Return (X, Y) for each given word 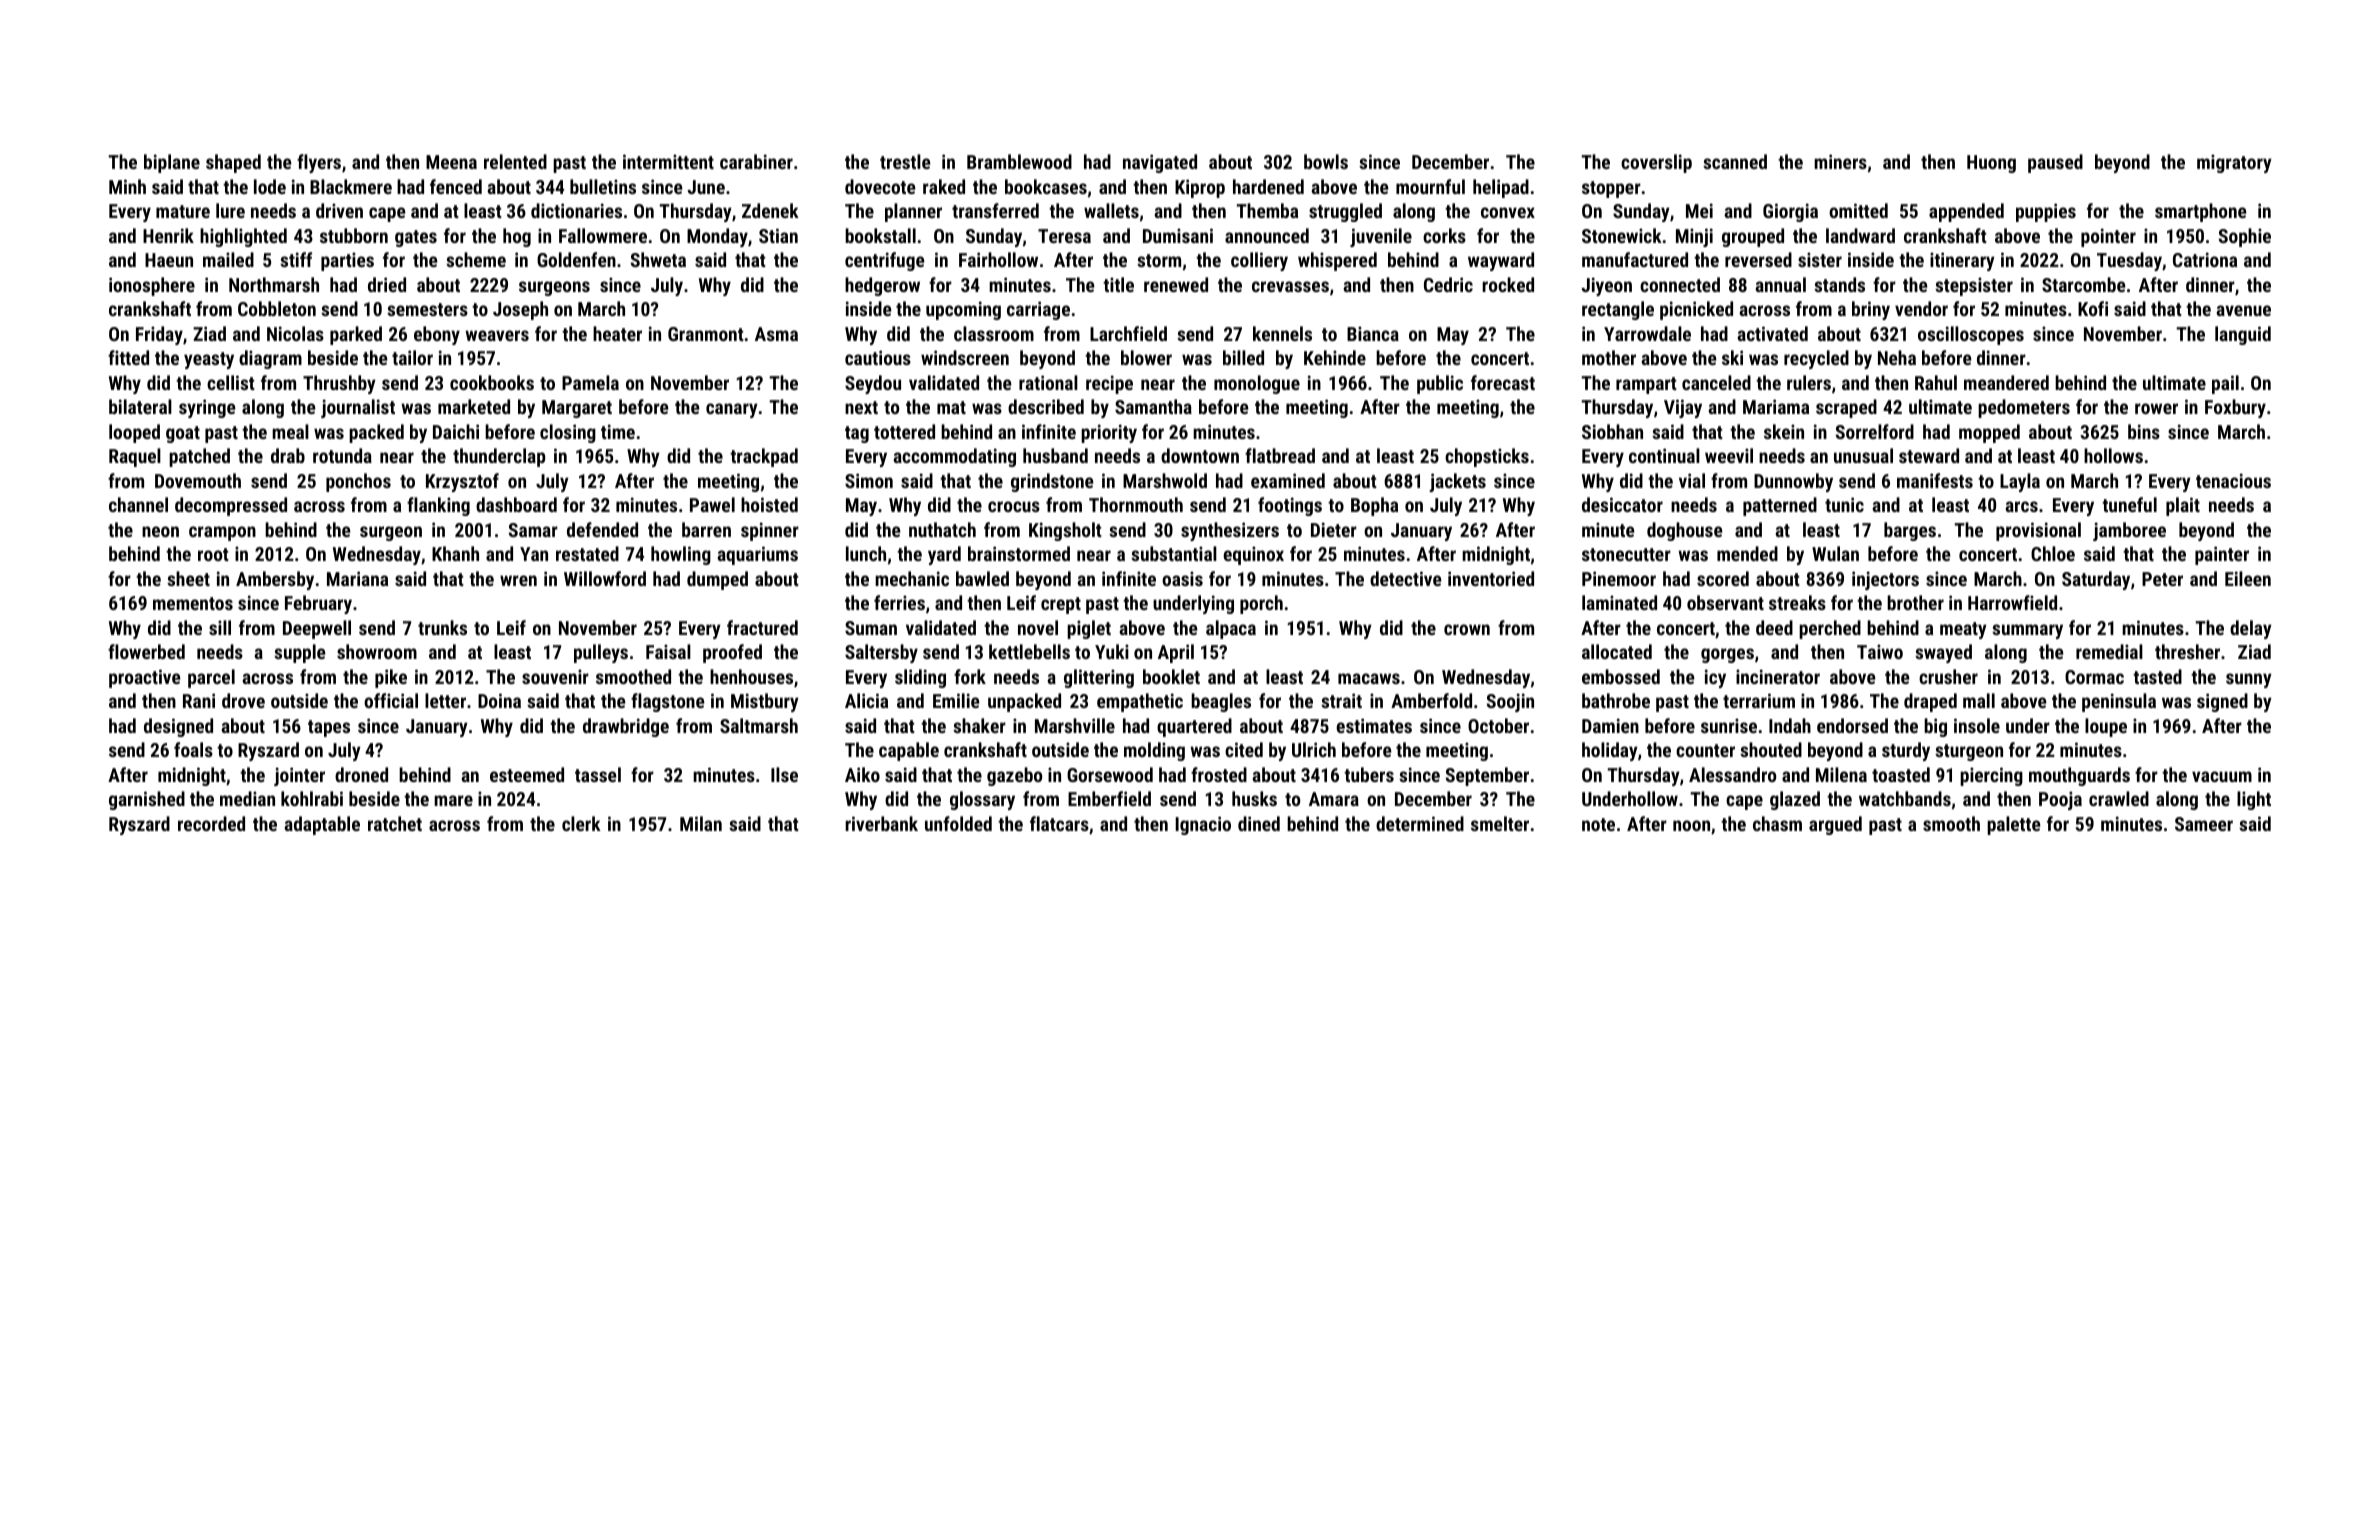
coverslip (1656, 163)
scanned (1735, 161)
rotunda (342, 455)
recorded (211, 823)
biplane (172, 163)
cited (1244, 749)
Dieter (1334, 529)
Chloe (2053, 553)
